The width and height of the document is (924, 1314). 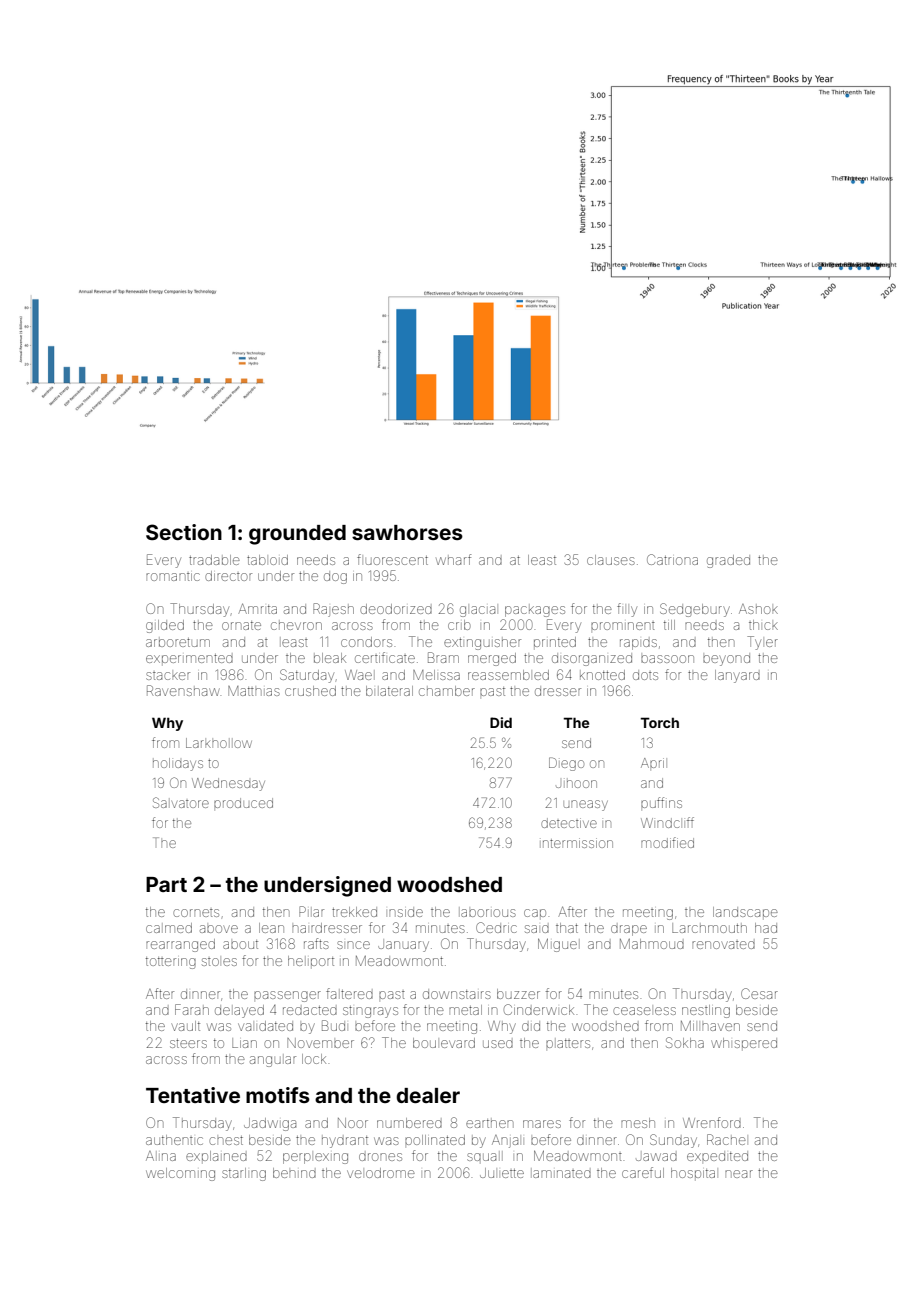 I want to click on Millhaven, so click(x=710, y=1026).
